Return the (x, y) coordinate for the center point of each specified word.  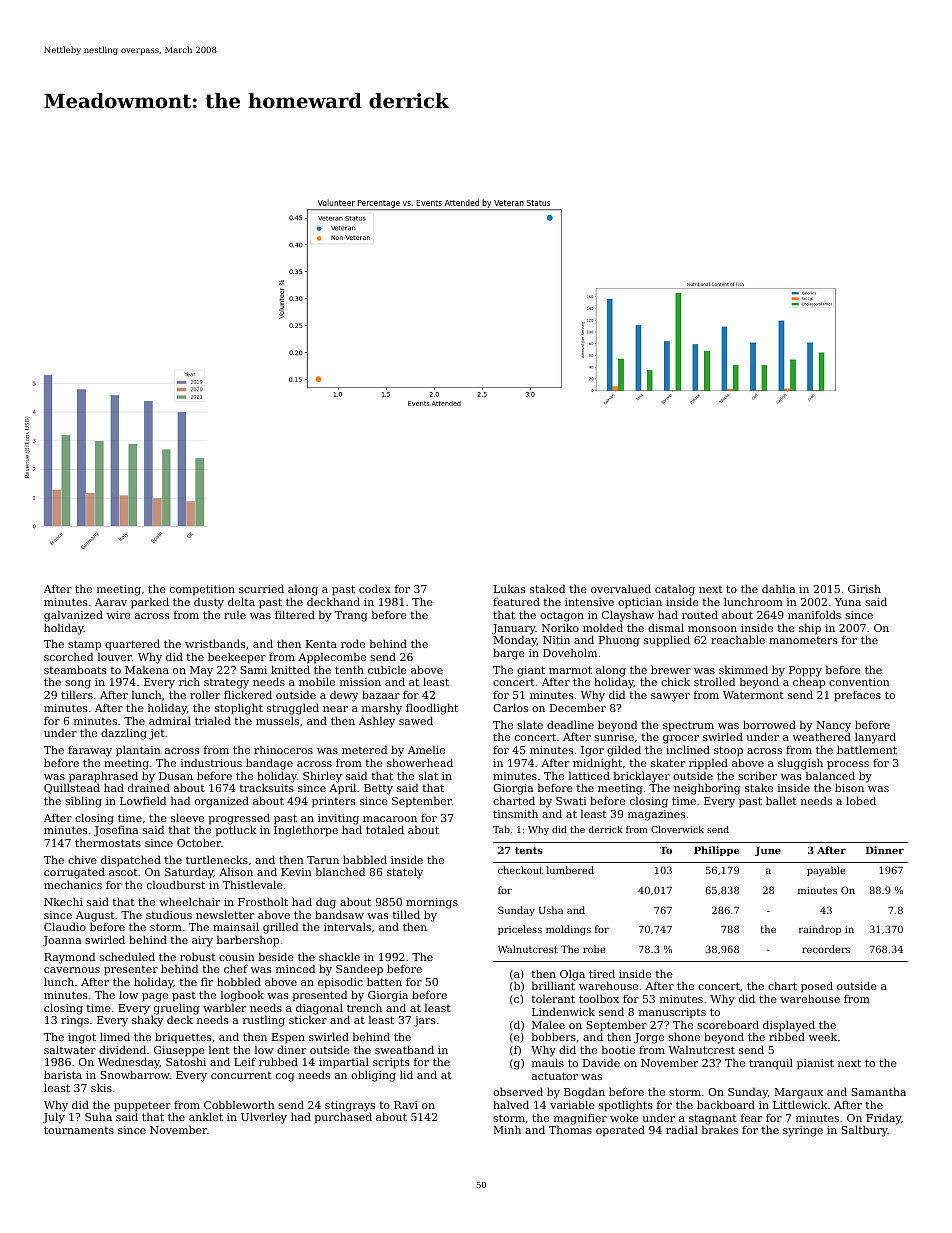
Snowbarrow (135, 1074)
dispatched (131, 861)
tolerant (553, 998)
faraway (90, 751)
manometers (803, 640)
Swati (571, 801)
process (848, 765)
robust (198, 956)
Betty (378, 789)
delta (241, 601)
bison (849, 788)
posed (817, 987)
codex (375, 588)
